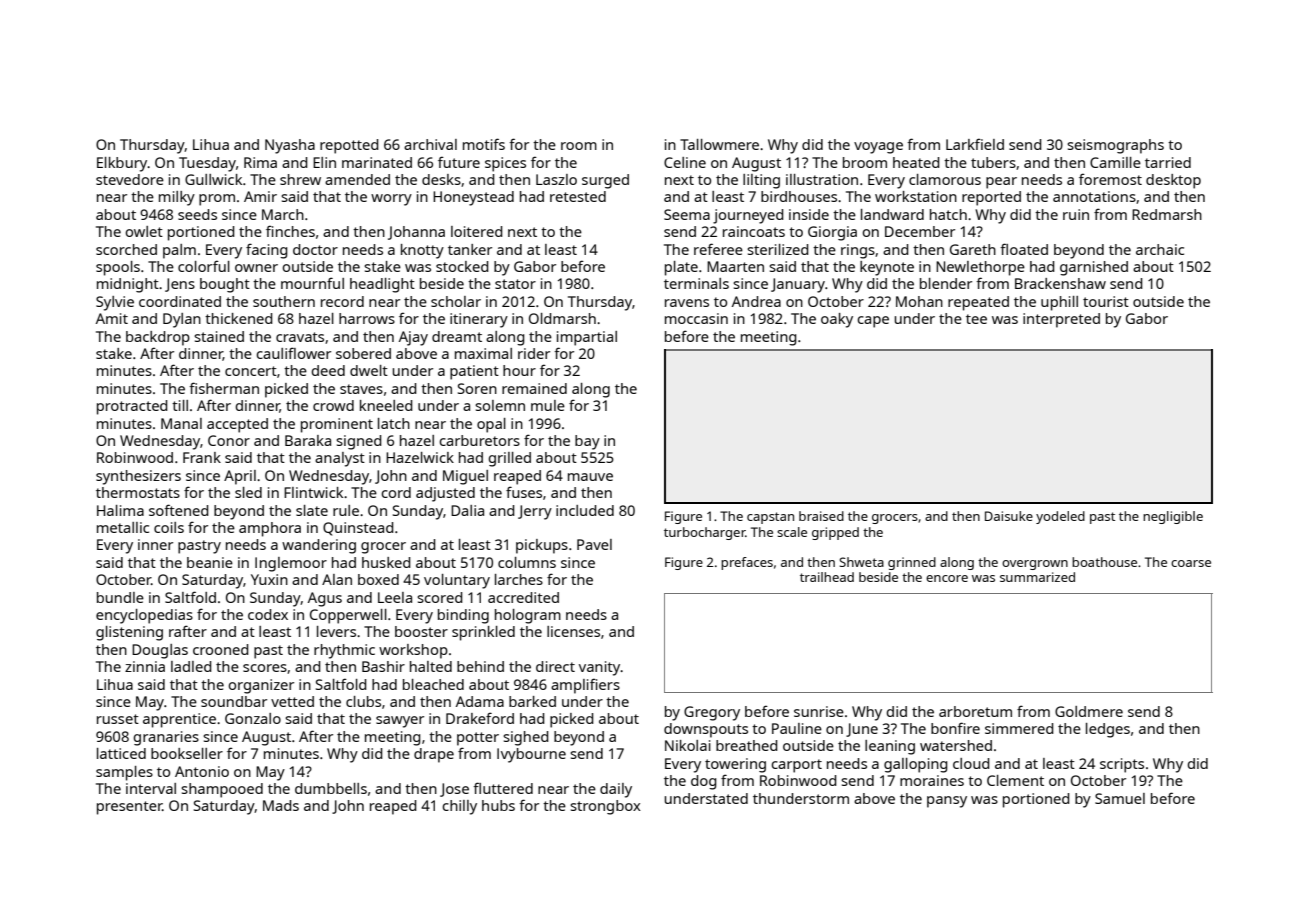 The height and width of the screenshot is (924, 1308). What do you see at coordinates (585, 510) in the screenshot?
I see `included` at bounding box center [585, 510].
